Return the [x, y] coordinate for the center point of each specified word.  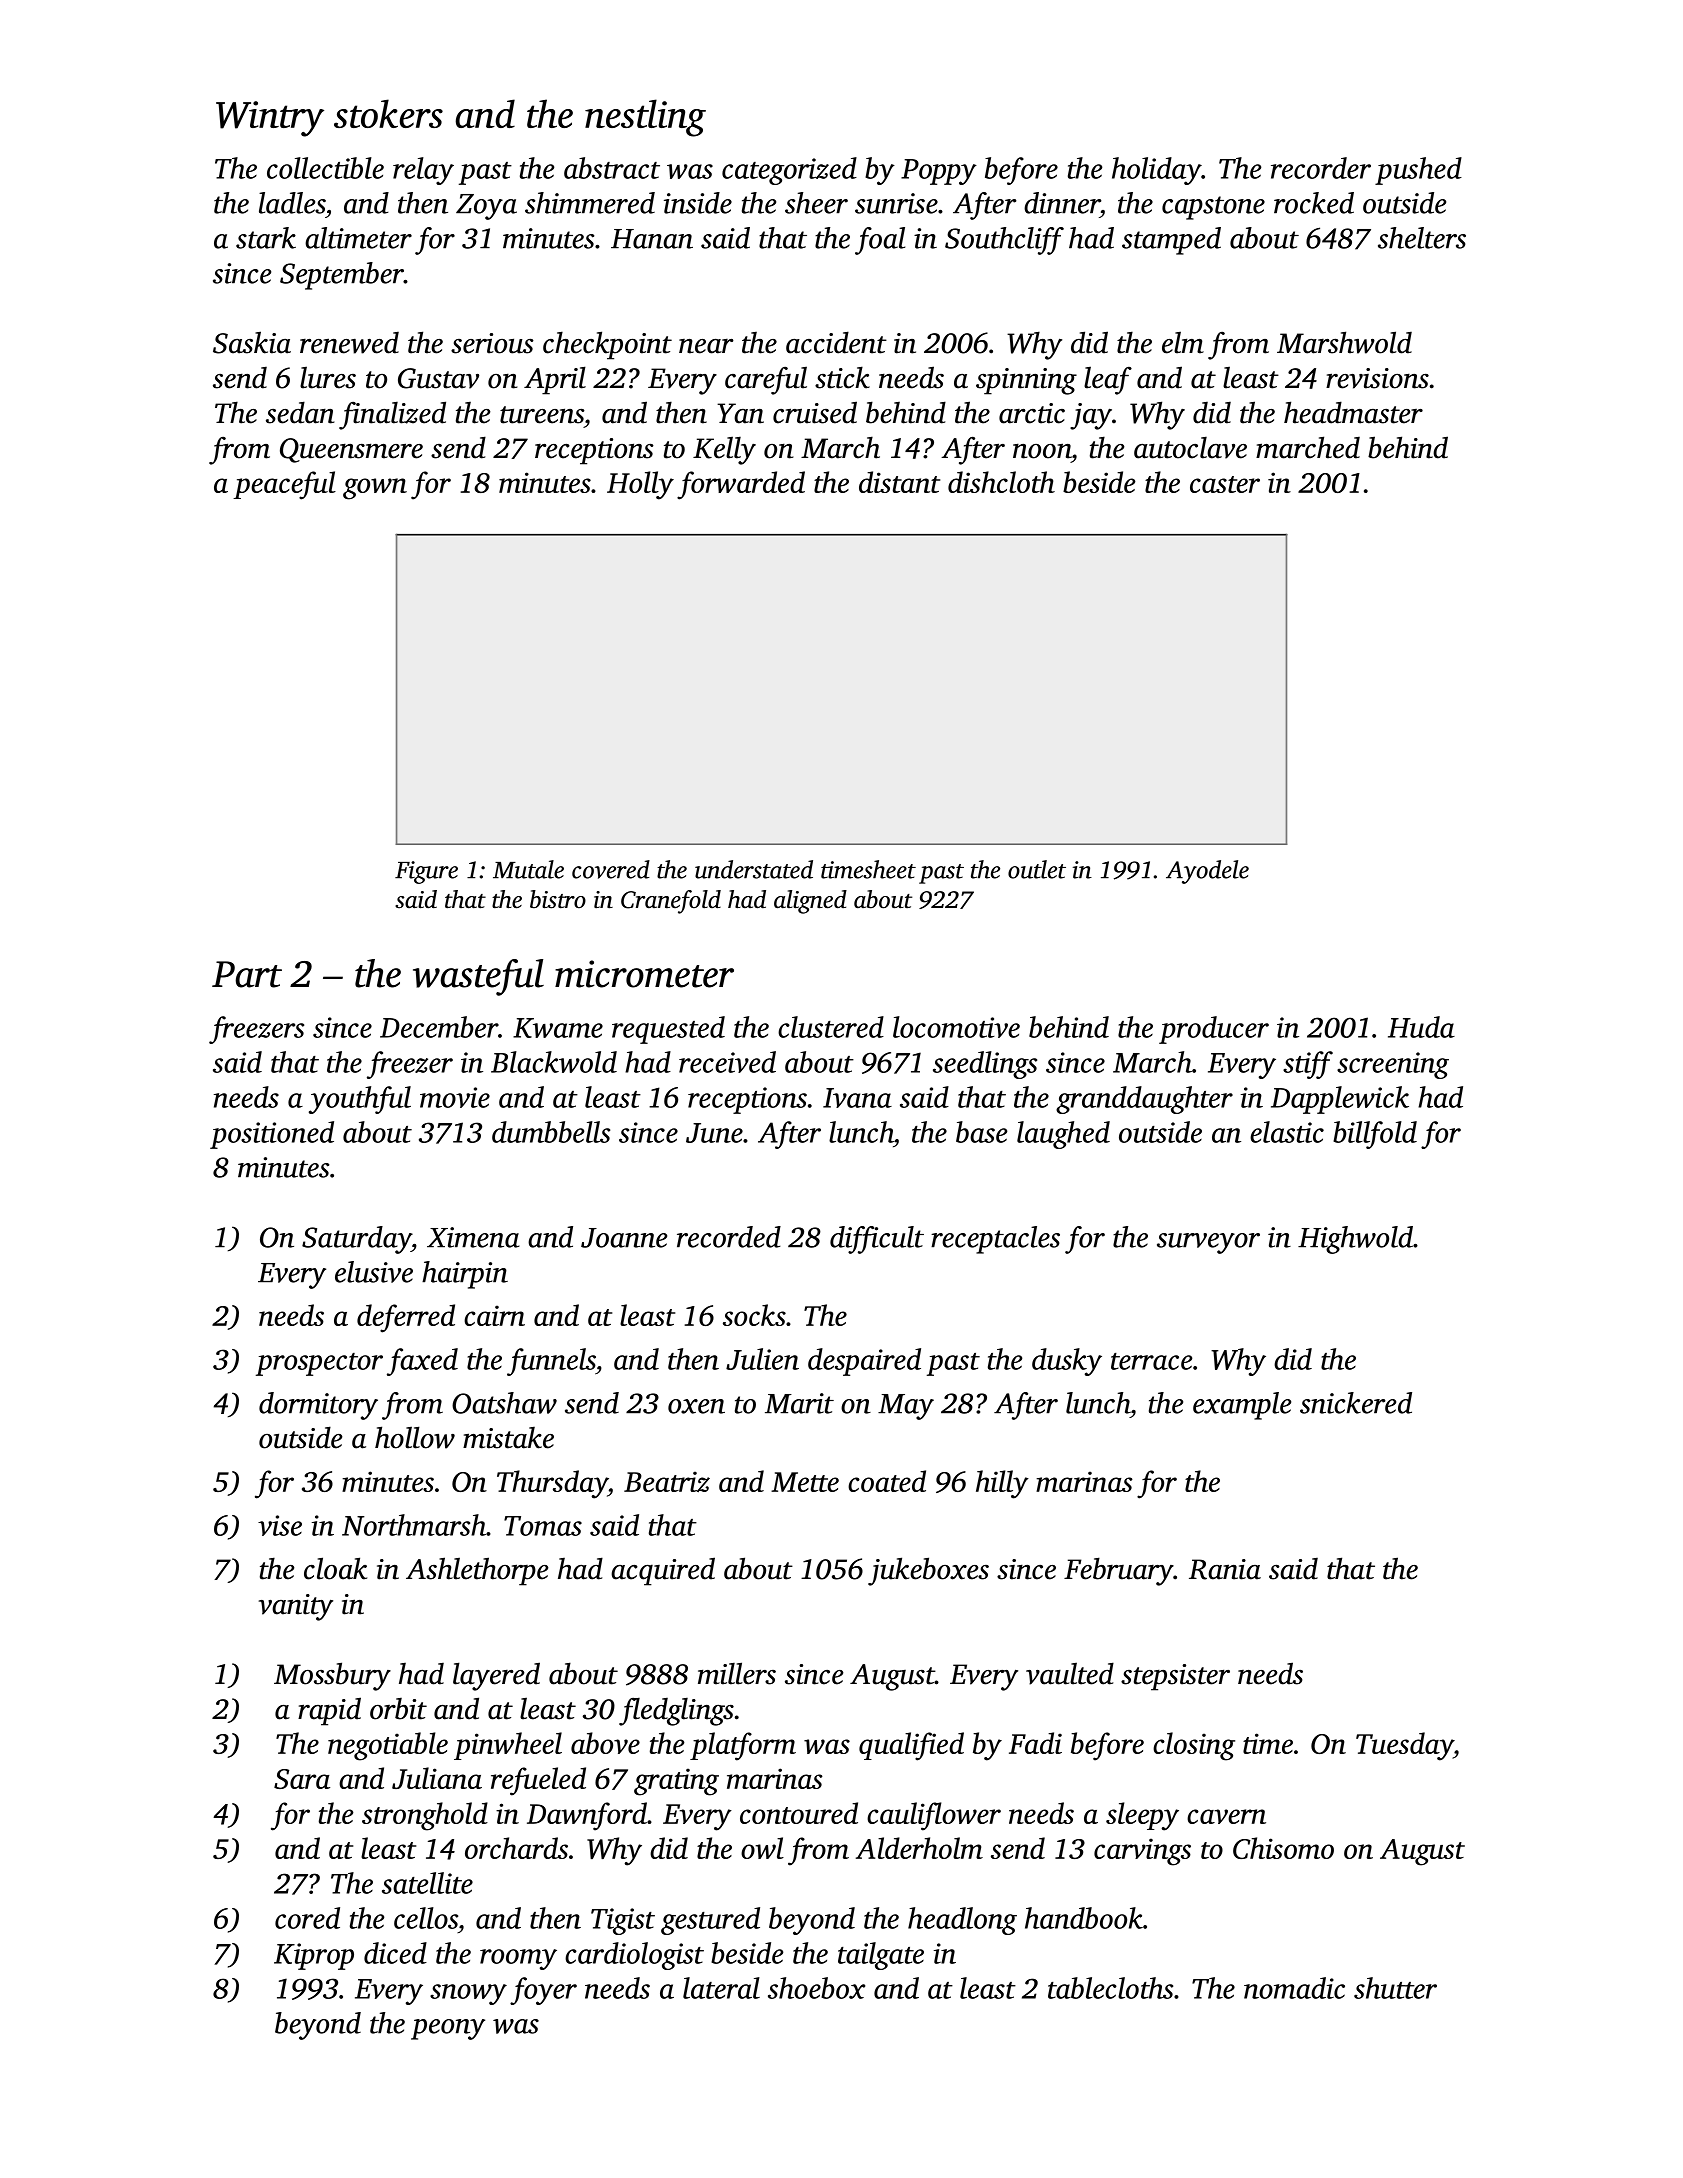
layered [496, 1676]
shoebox [816, 1988]
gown [375, 489]
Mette [805, 1482]
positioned [272, 1135]
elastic [1287, 1132]
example [1242, 1406]
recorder [1321, 168]
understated [754, 869]
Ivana [857, 1098]
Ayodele [1207, 872]
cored [307, 1918]
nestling [645, 118]
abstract [612, 168]
